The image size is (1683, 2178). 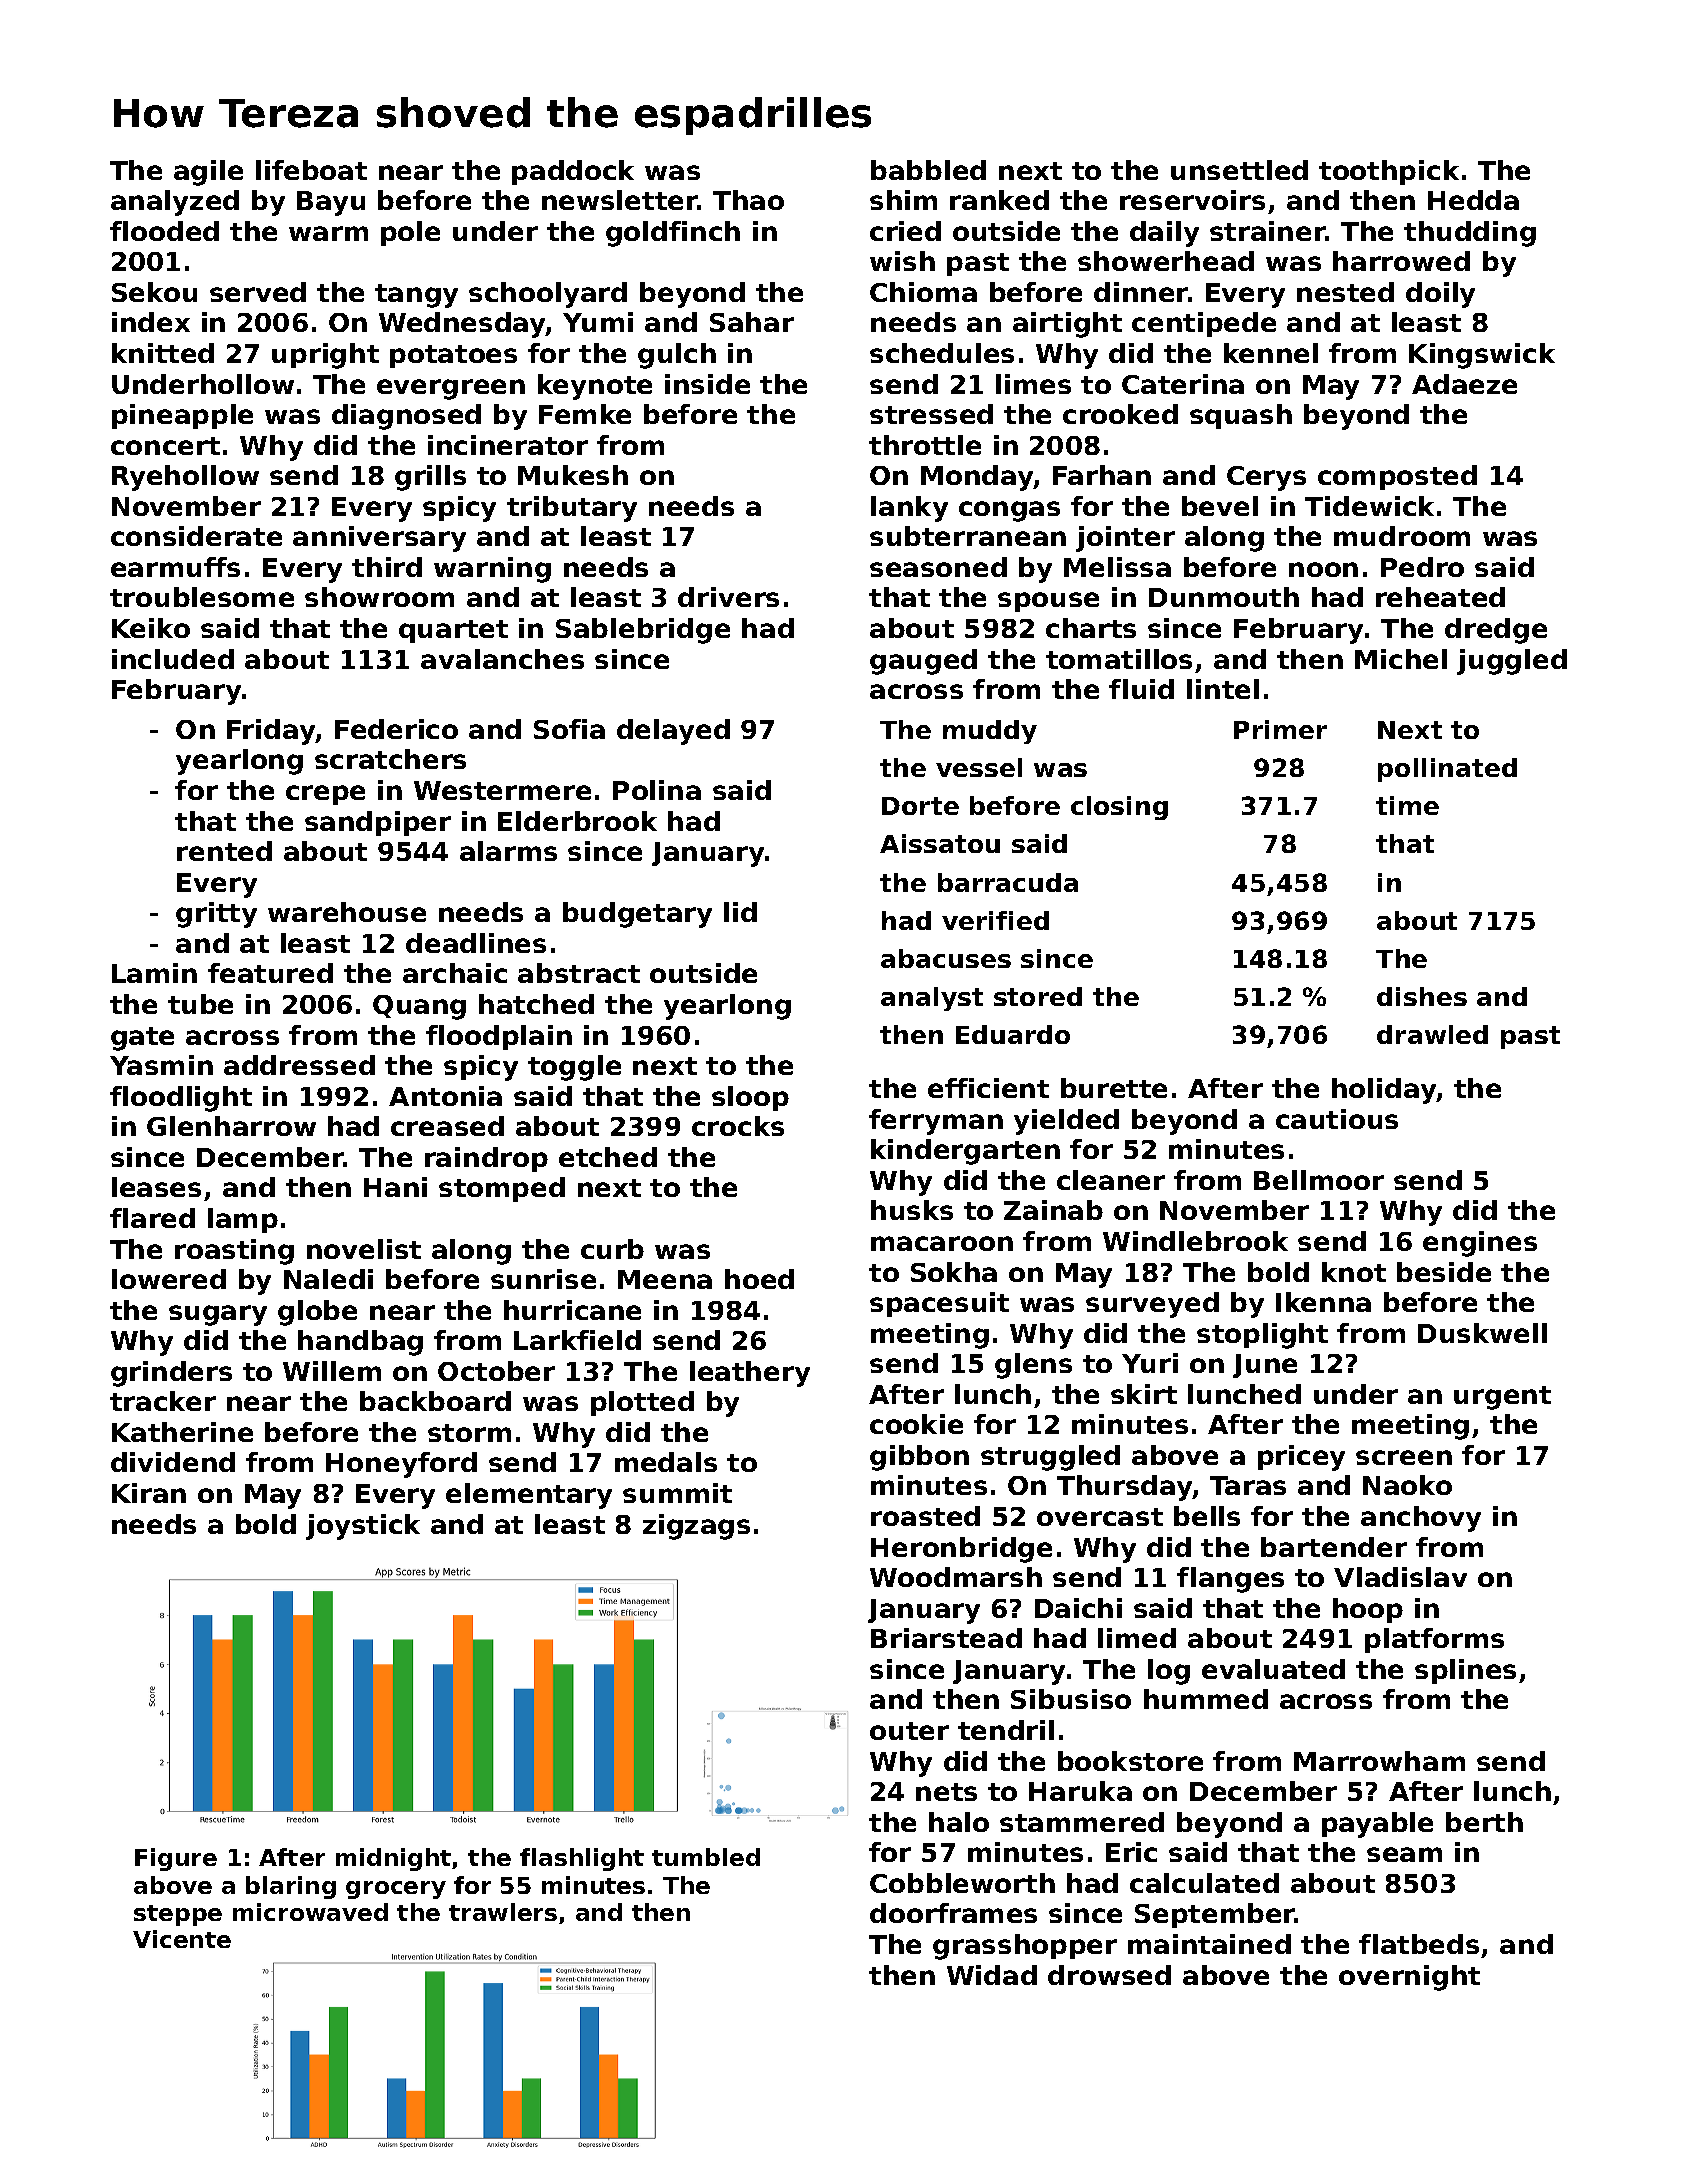 What do you see at coordinates (909, 1731) in the screenshot?
I see `outer` at bounding box center [909, 1731].
